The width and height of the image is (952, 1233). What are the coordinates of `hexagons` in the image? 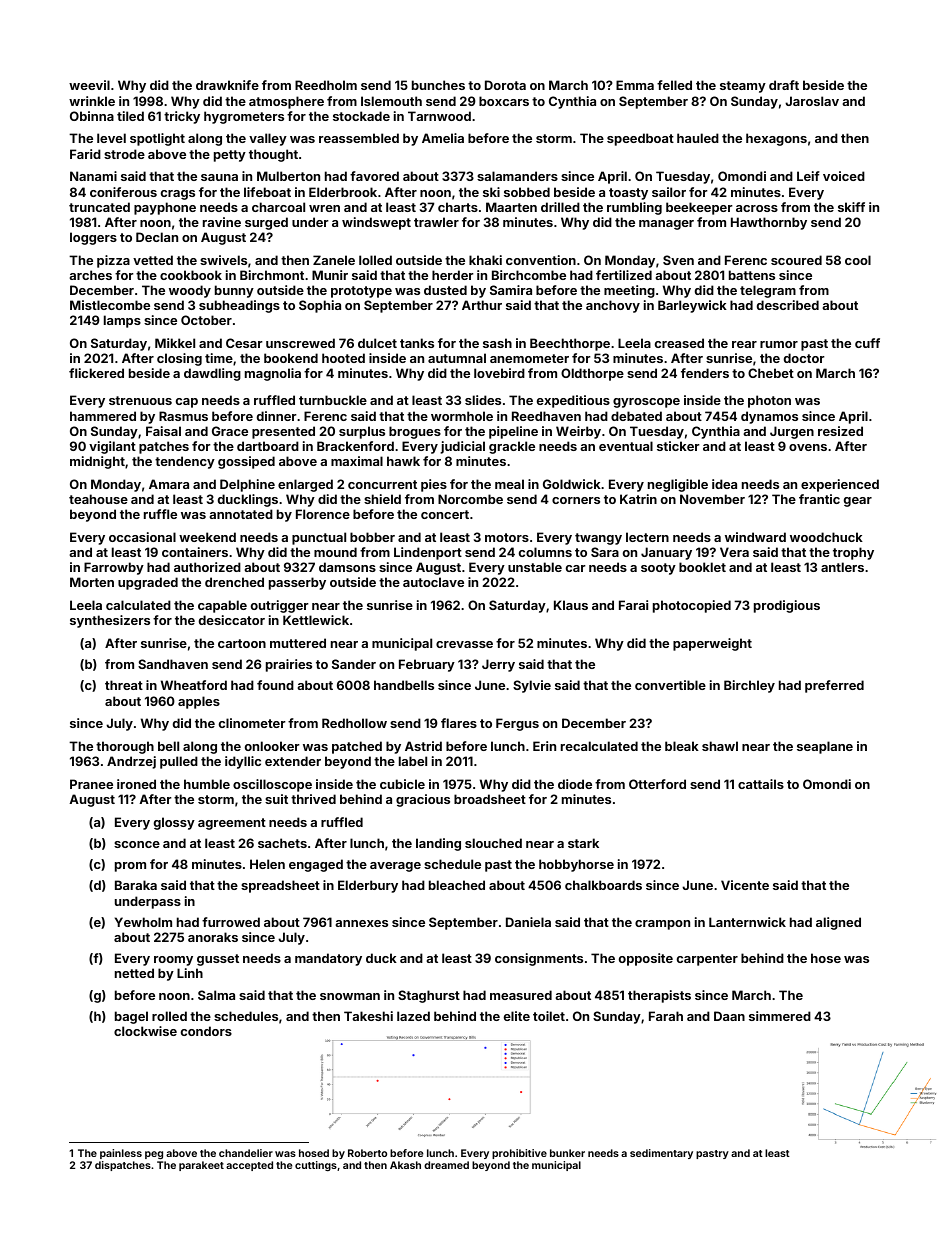 It's located at (776, 139).
